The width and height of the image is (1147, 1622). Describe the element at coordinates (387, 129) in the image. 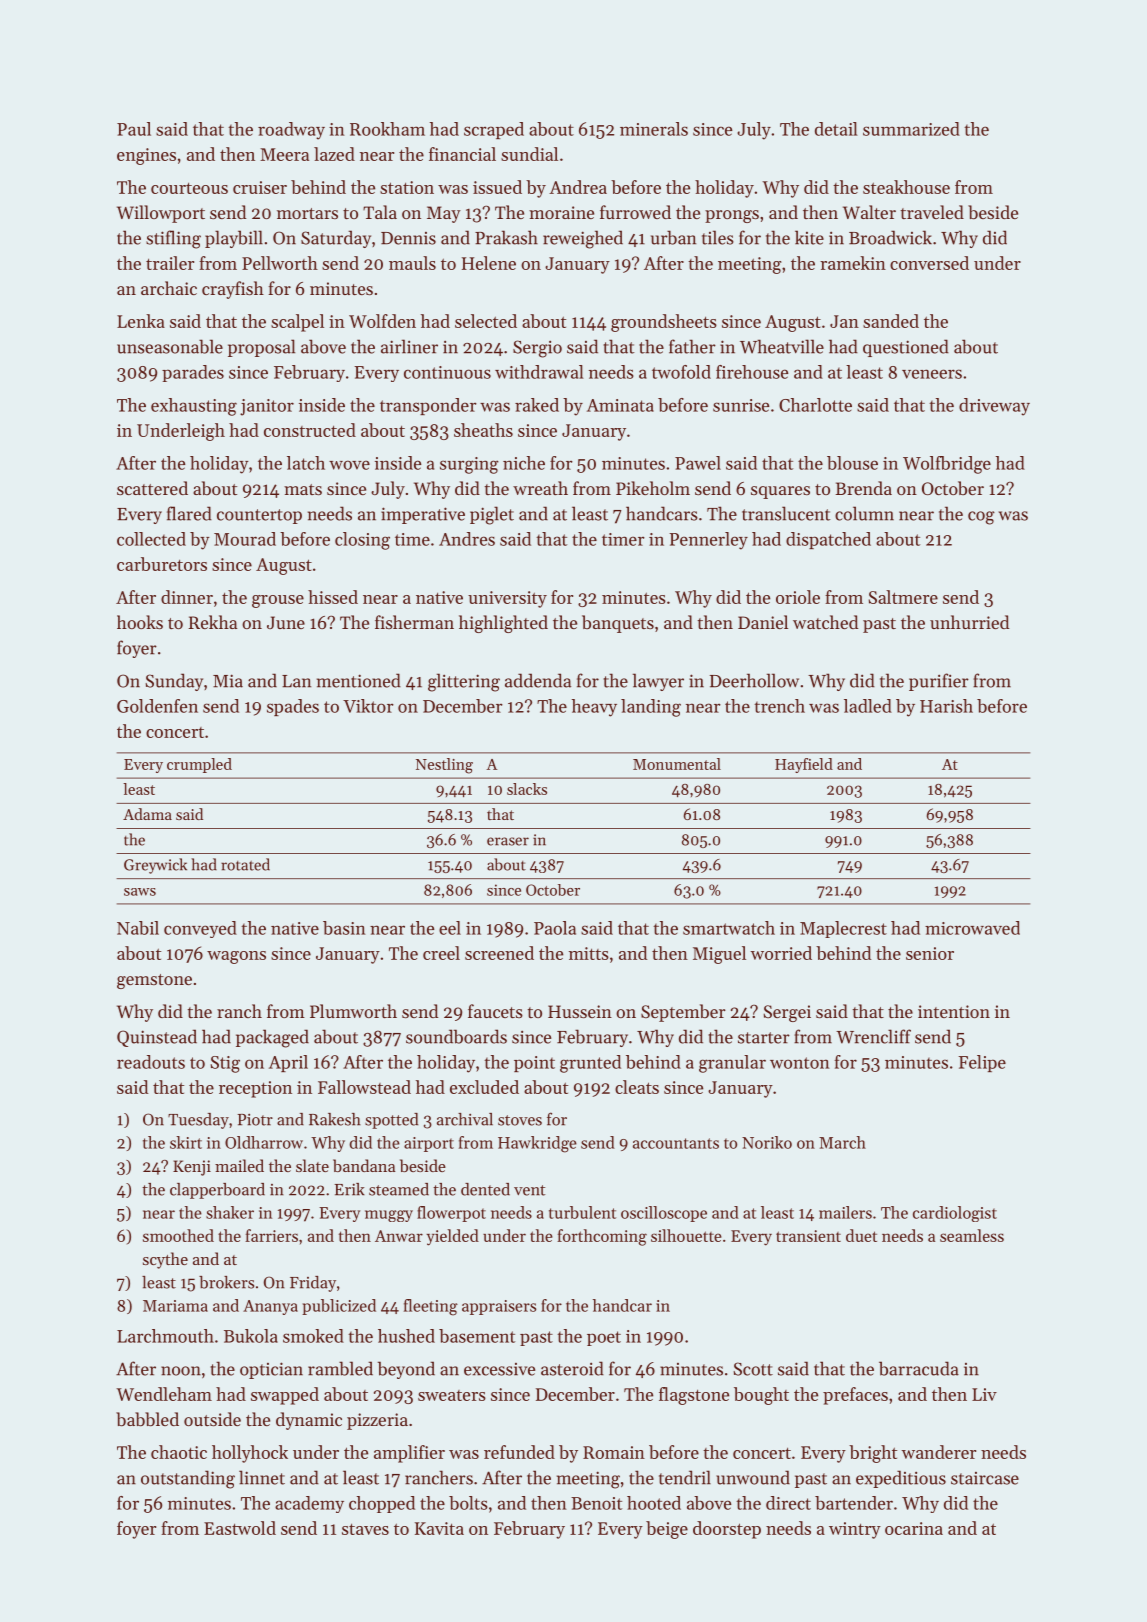

I see `Rookham` at that location.
